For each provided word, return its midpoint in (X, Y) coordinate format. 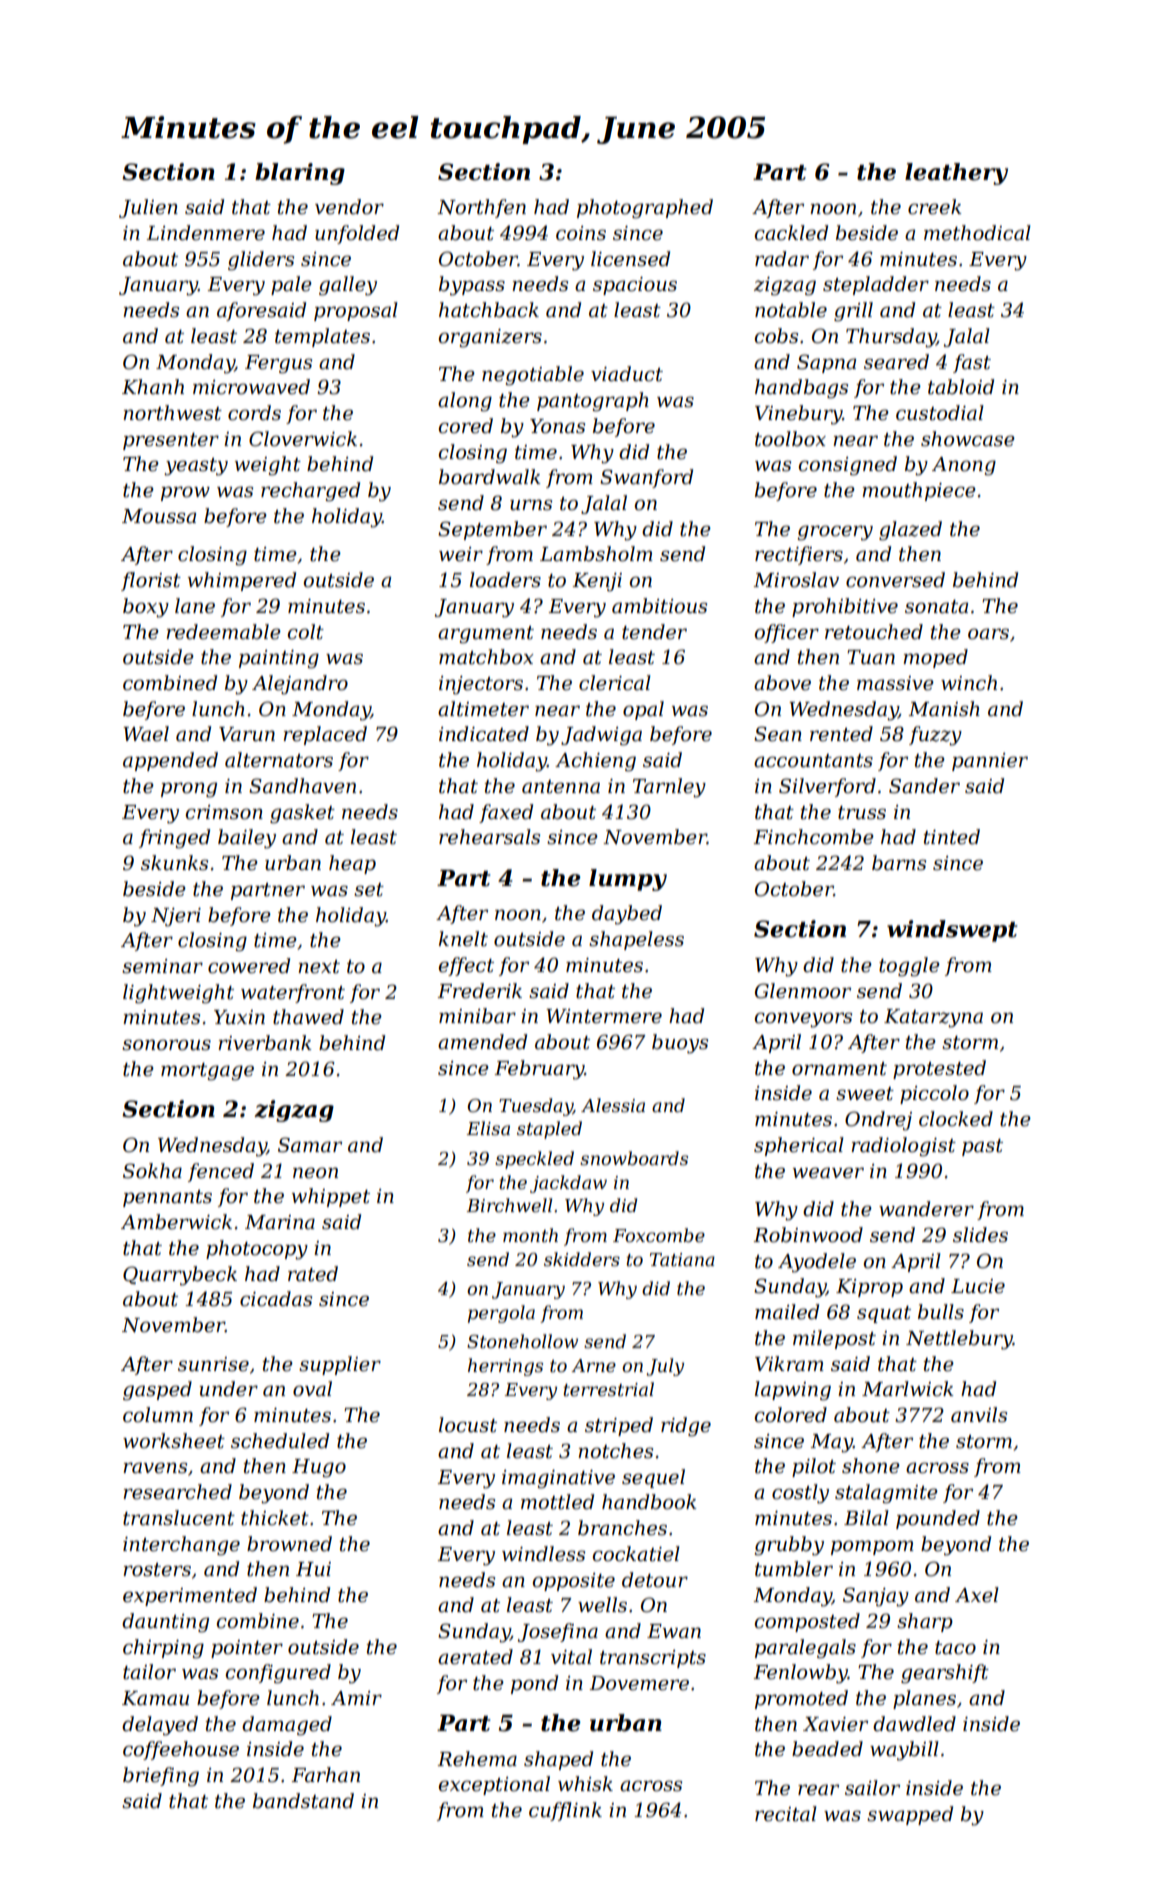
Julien (148, 208)
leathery (956, 174)
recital (786, 1814)
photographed (645, 209)
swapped (910, 1815)
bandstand (303, 1801)
